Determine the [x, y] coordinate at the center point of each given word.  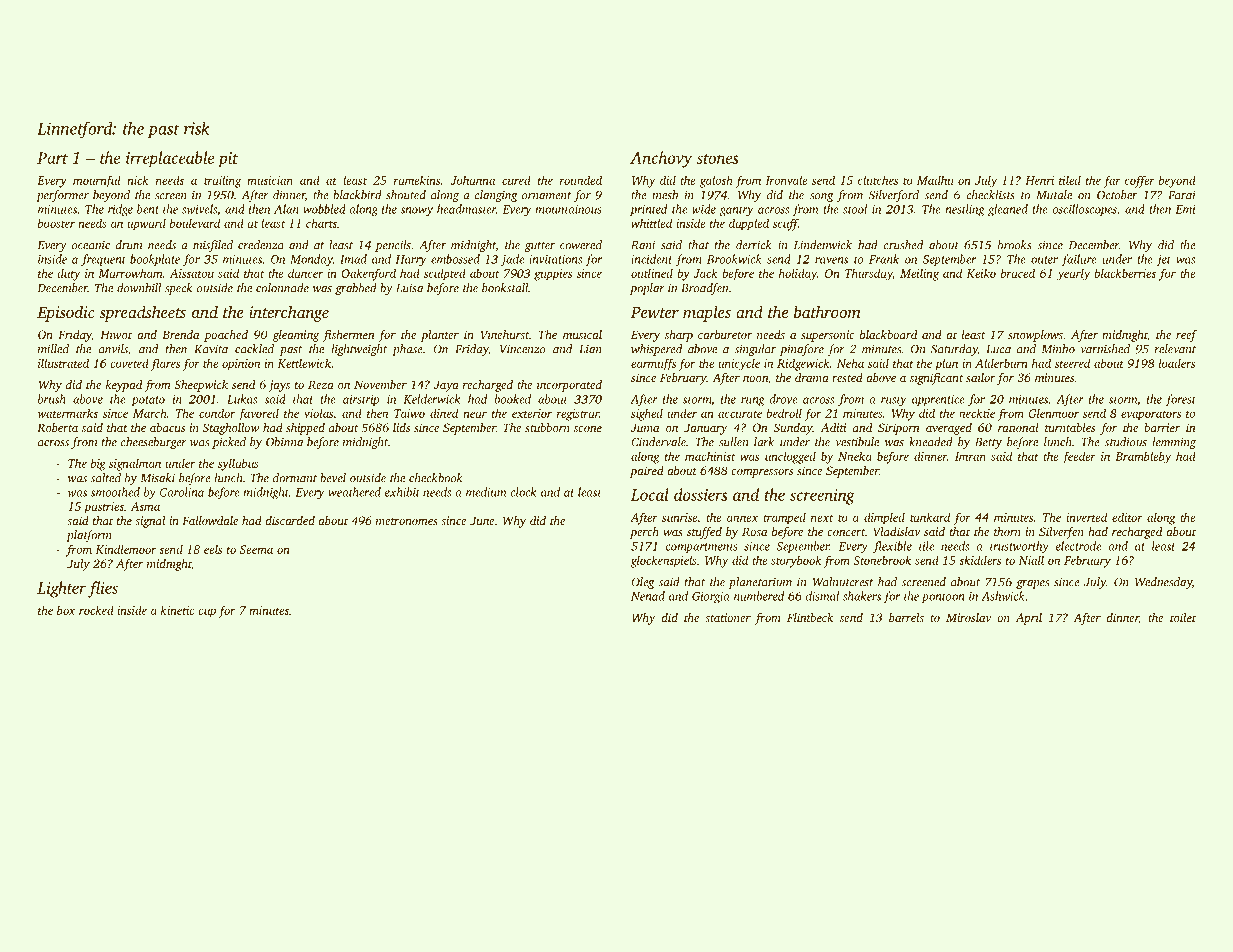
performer [62, 196]
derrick [754, 245]
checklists [990, 195]
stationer [728, 617]
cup [207, 613]
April [1029, 619]
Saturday [954, 350]
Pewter [655, 312]
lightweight [359, 350]
